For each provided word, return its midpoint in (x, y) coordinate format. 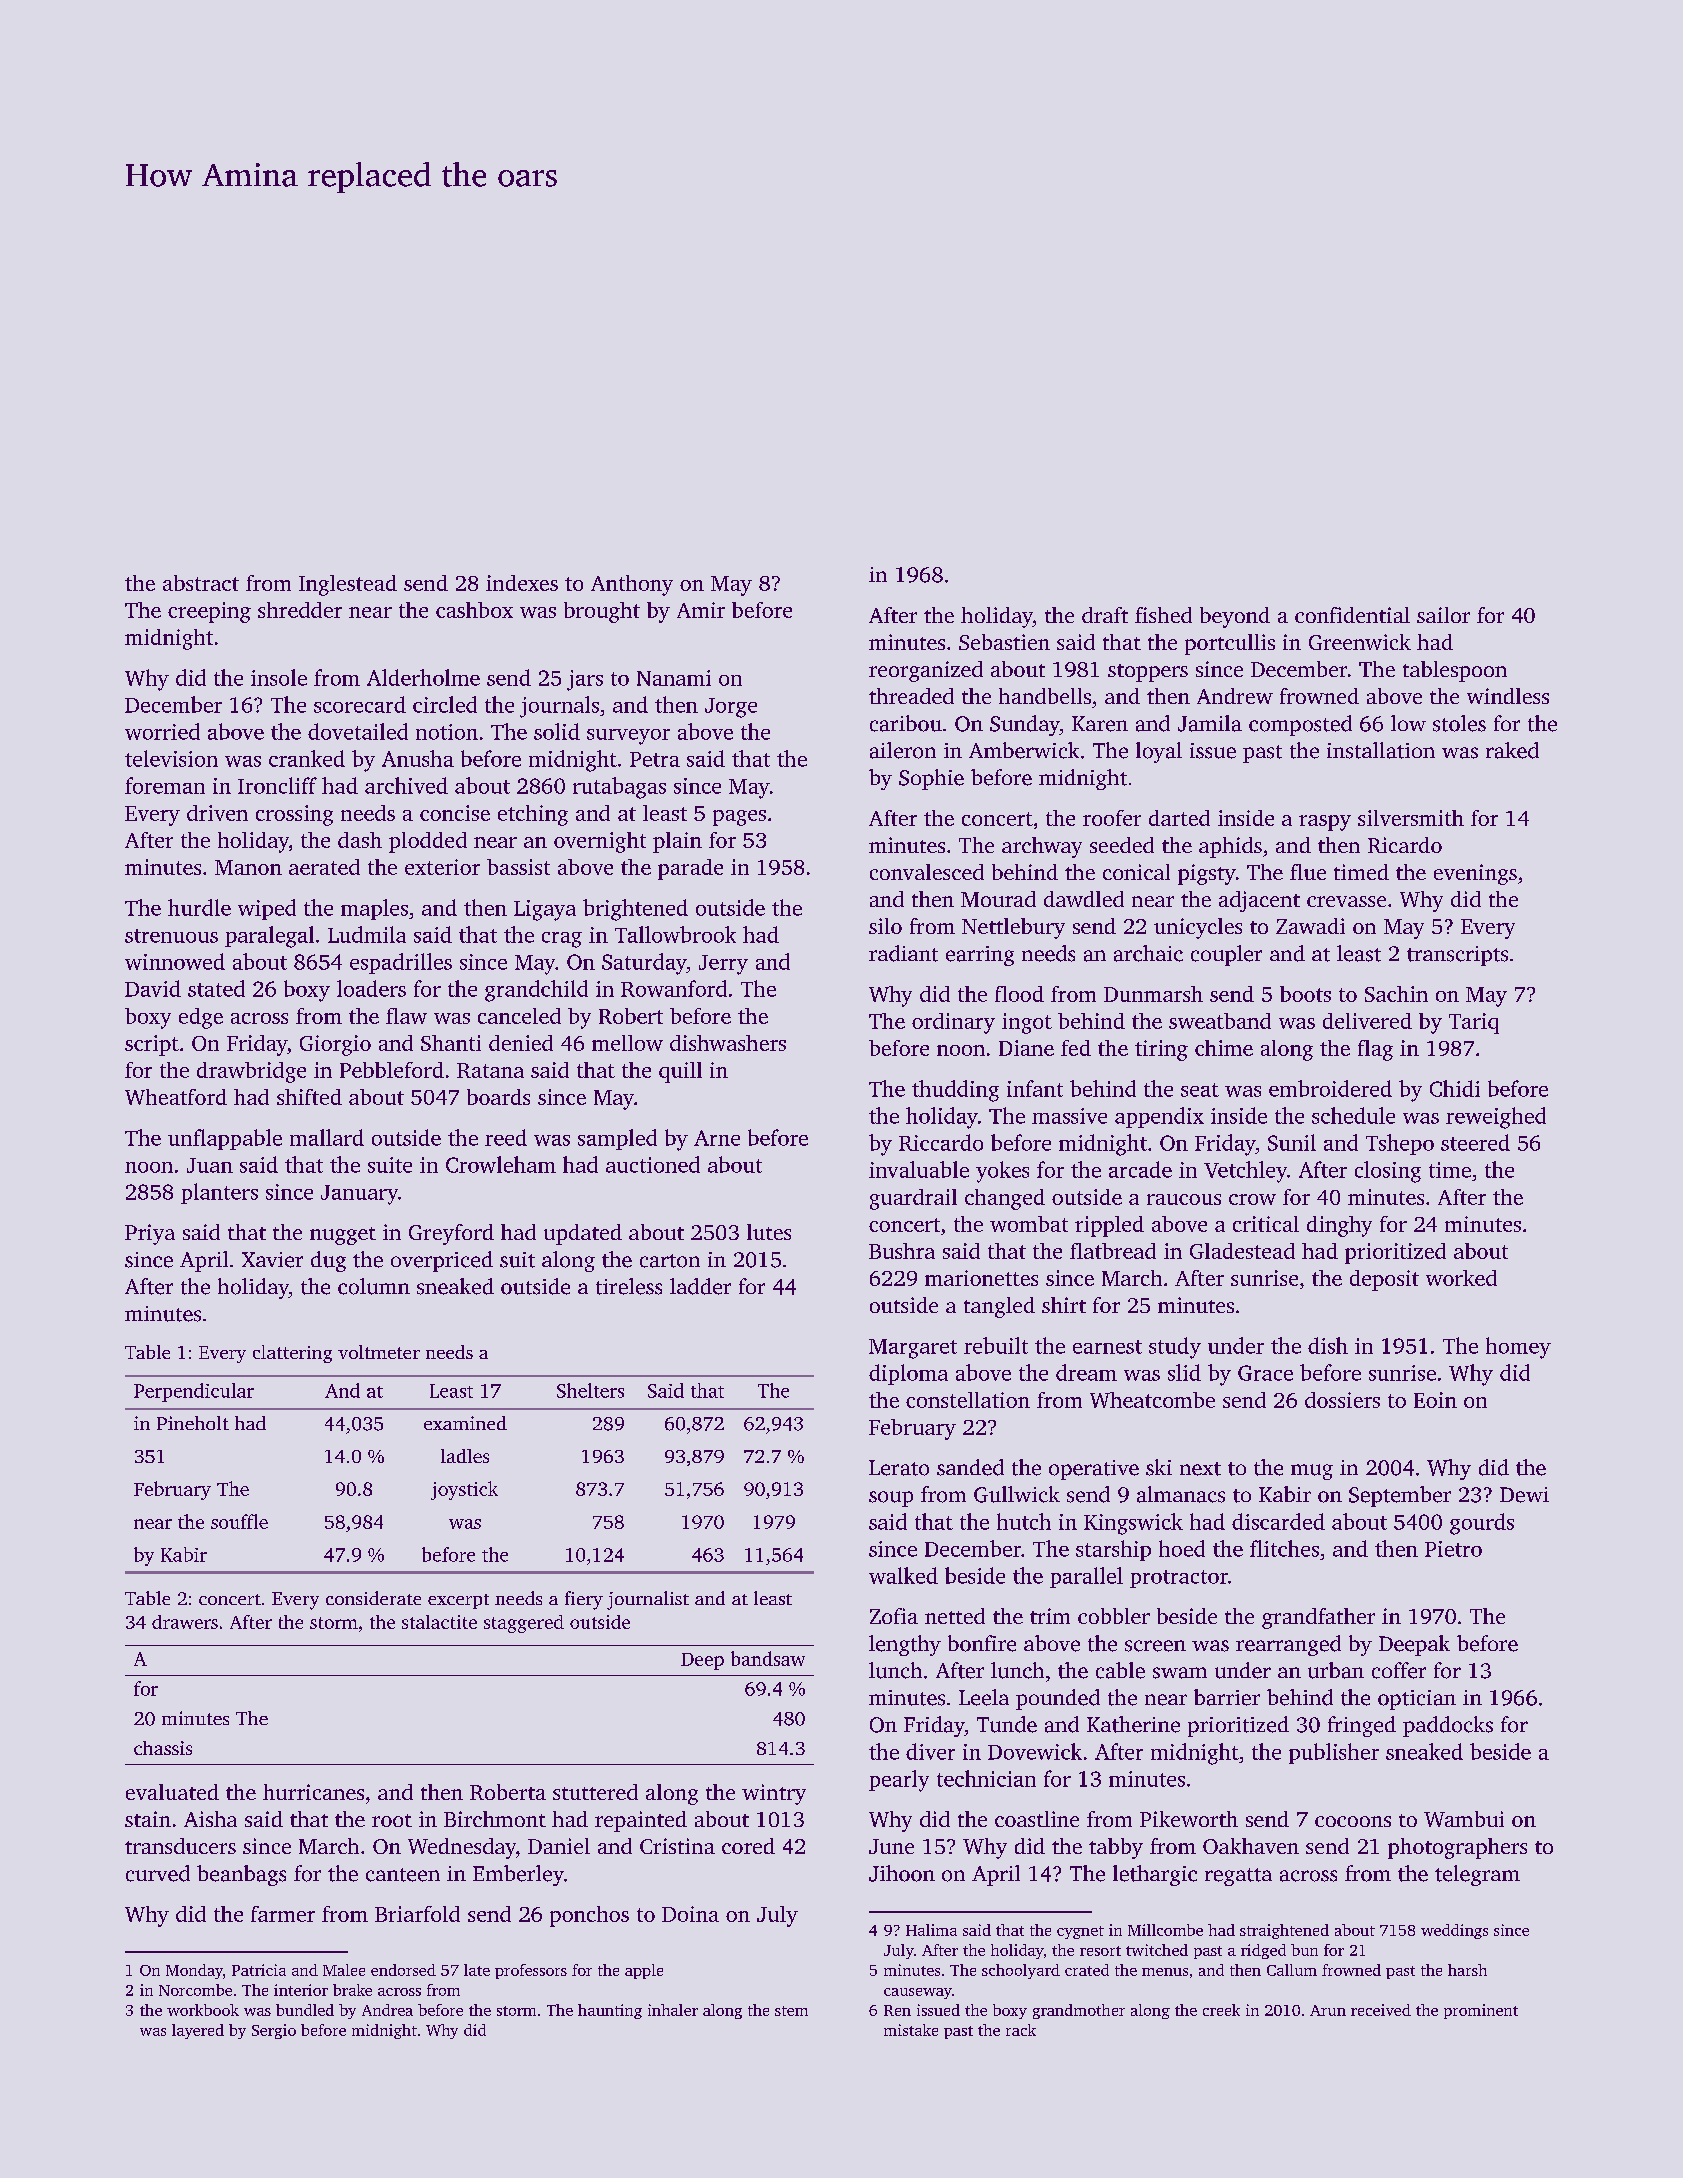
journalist (648, 1600)
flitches (1284, 1548)
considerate (373, 1598)
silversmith (1411, 818)
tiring (1161, 1050)
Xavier (272, 1260)
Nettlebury (1013, 928)
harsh (1467, 1970)
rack (1021, 2030)
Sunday (1025, 725)
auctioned (653, 1164)
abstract (201, 583)
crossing (294, 815)
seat (1200, 1090)
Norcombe (195, 1990)
